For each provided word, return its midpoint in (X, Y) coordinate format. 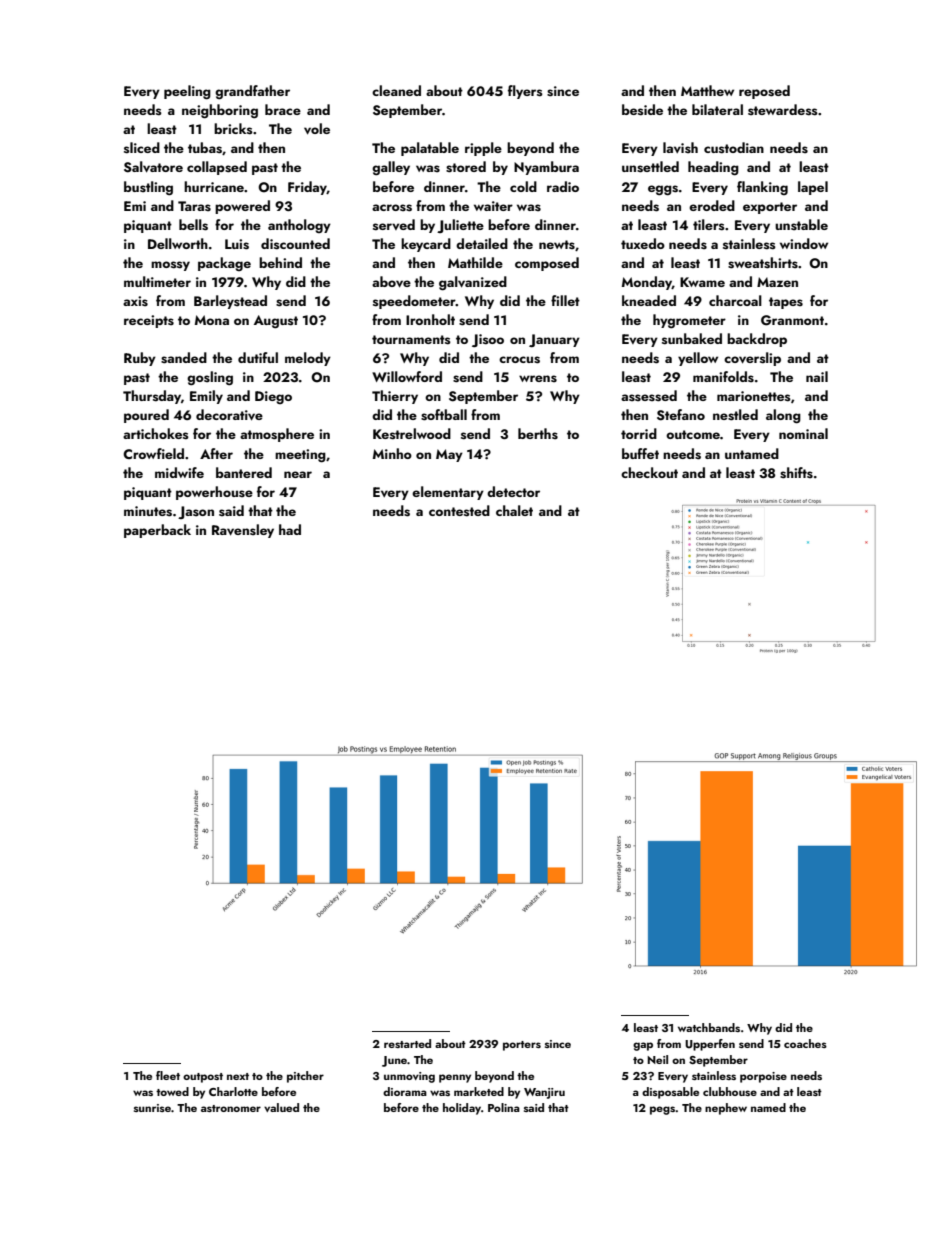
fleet (168, 1075)
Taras (194, 206)
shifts (796, 473)
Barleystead (230, 302)
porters (522, 1046)
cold (523, 186)
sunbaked (692, 339)
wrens (538, 379)
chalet (514, 510)
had (290, 529)
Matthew (707, 90)
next (238, 1076)
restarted (407, 1043)
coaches (805, 1043)
